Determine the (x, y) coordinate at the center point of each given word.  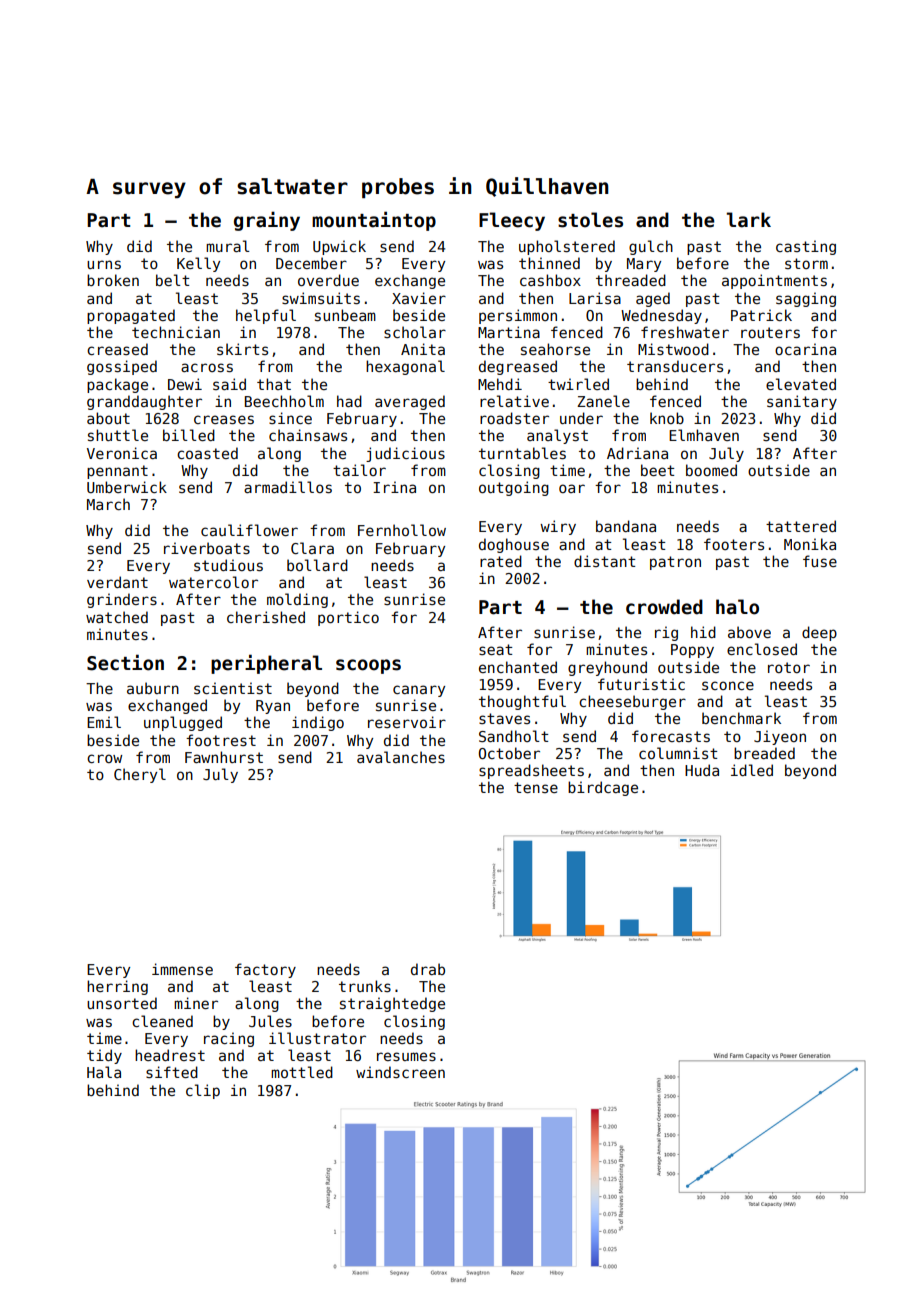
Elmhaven (704, 435)
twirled (578, 384)
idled (752, 770)
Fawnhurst (224, 757)
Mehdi (500, 384)
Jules (270, 1021)
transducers (675, 366)
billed (189, 435)
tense (536, 787)
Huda (702, 770)
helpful (266, 316)
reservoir (407, 722)
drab (428, 969)
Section (125, 662)
